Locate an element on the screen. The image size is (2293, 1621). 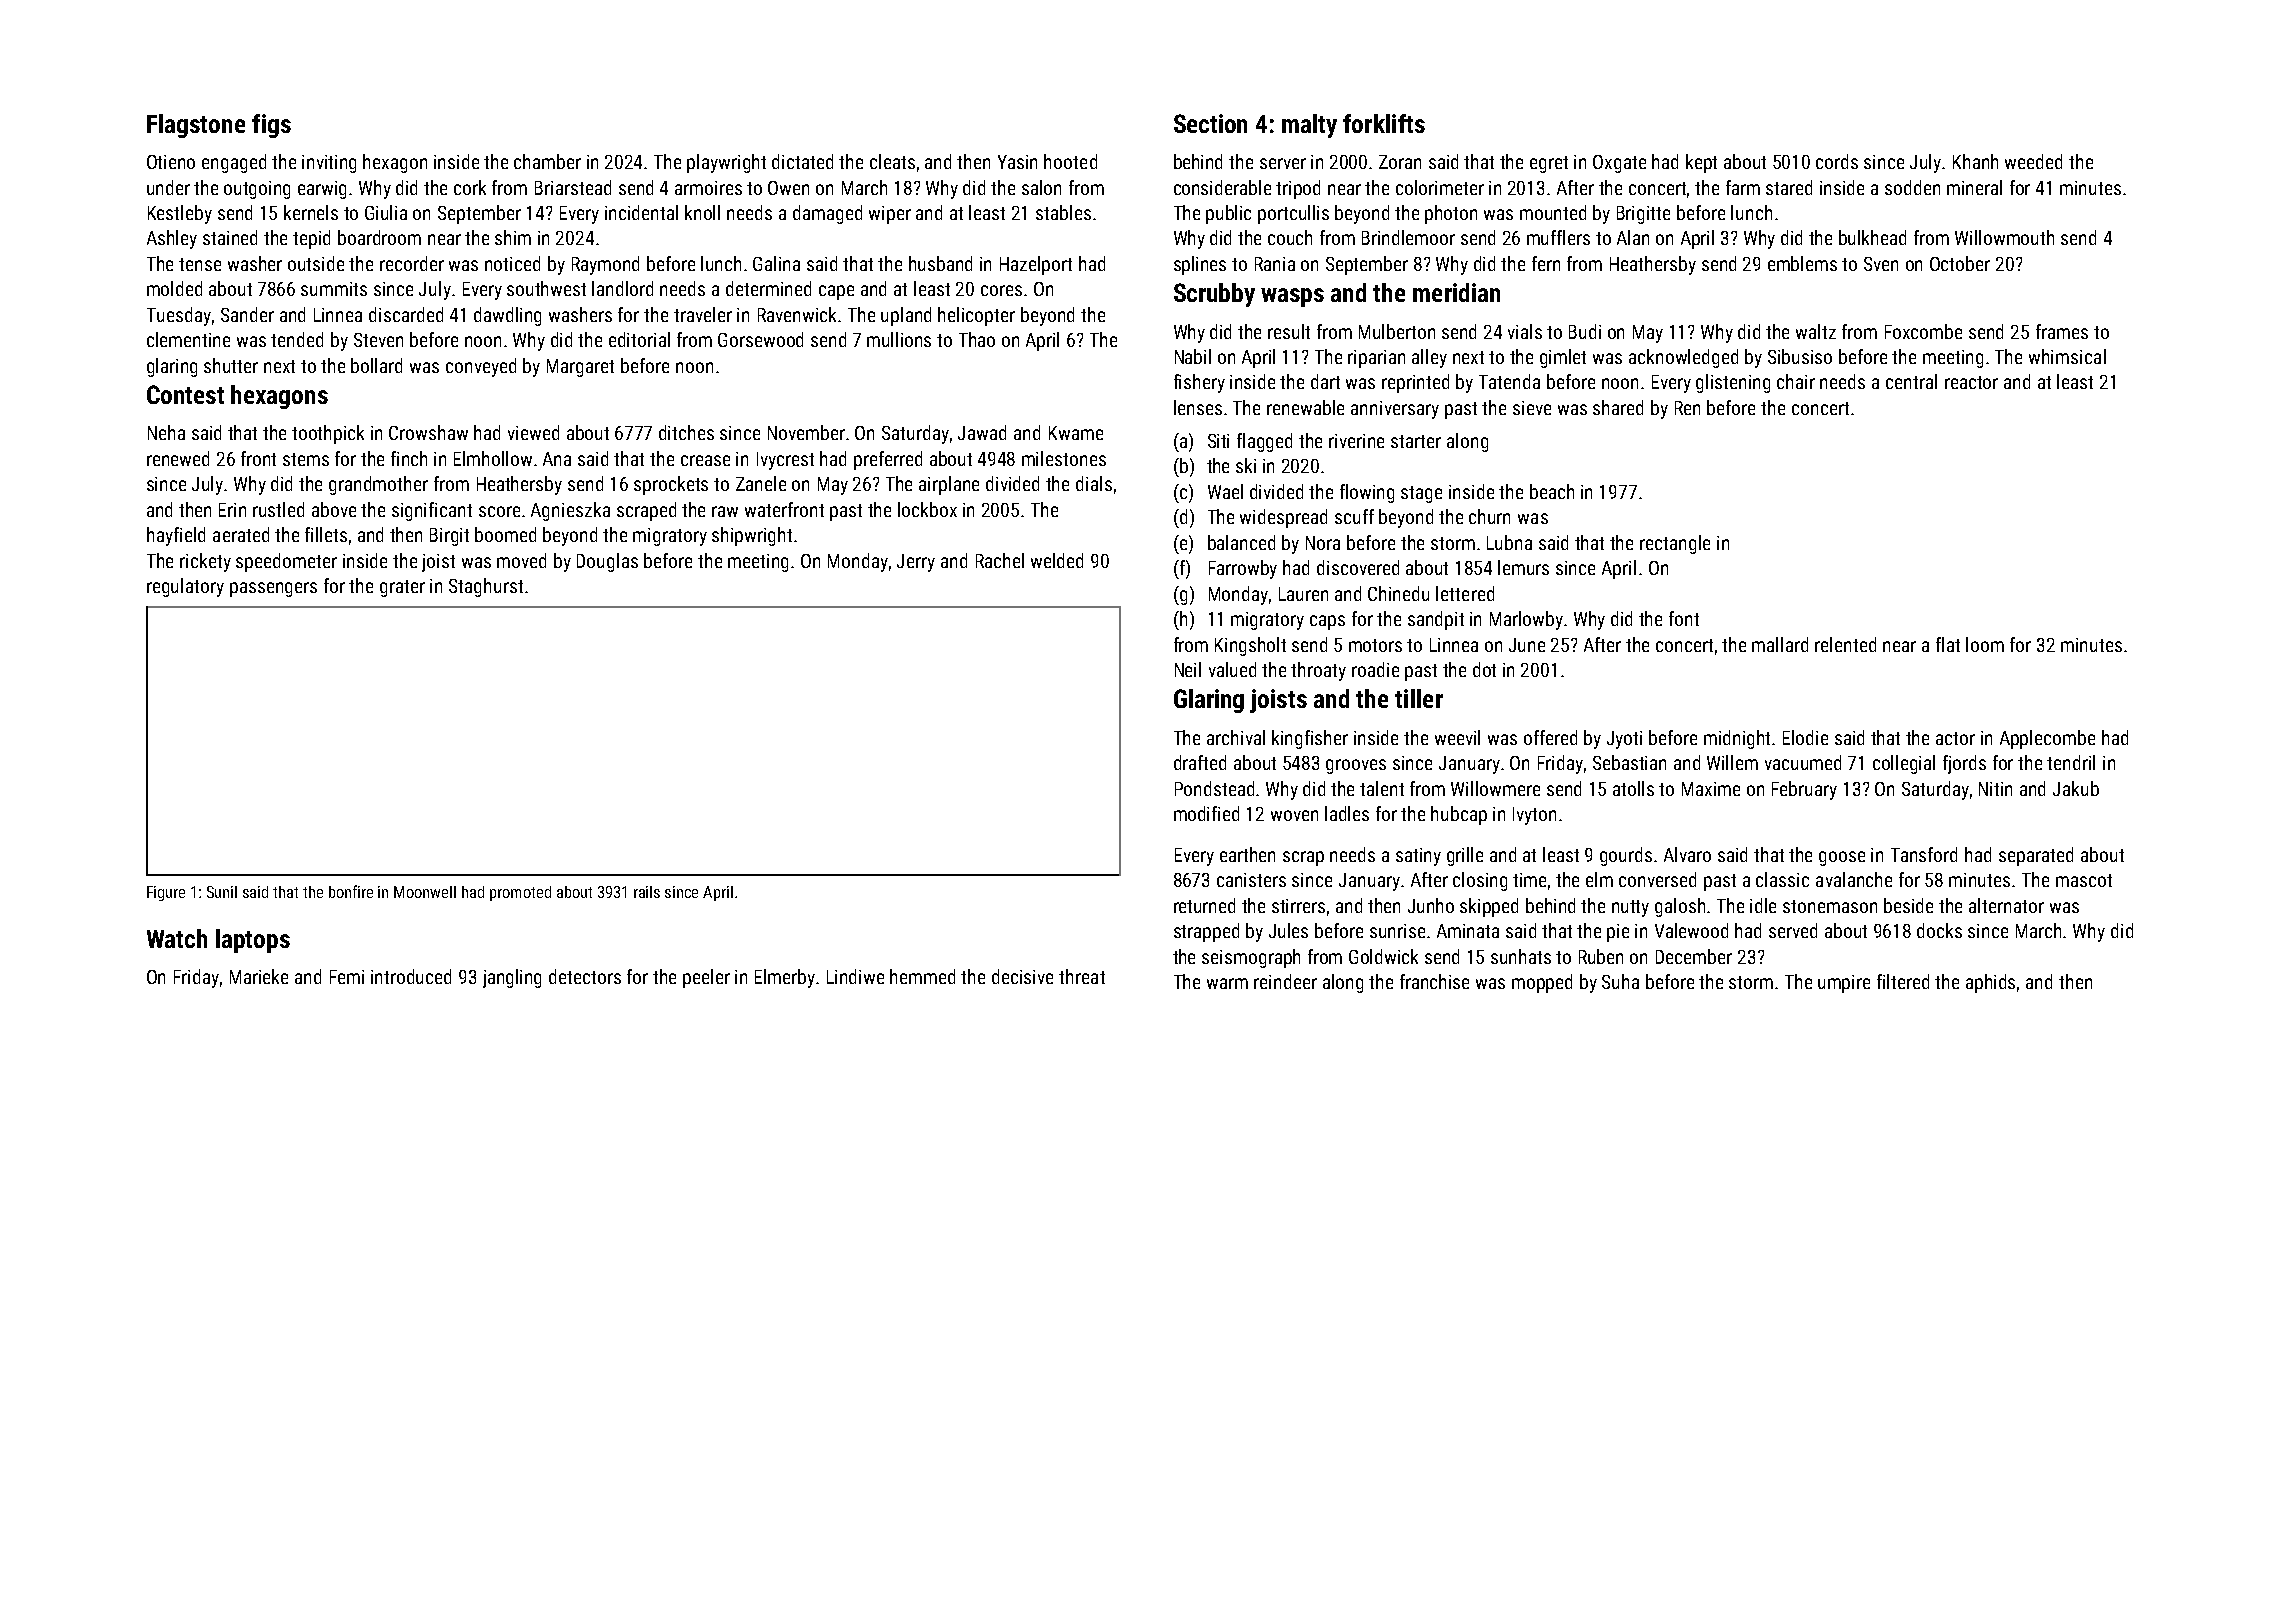
sodden is located at coordinates (1912, 187).
